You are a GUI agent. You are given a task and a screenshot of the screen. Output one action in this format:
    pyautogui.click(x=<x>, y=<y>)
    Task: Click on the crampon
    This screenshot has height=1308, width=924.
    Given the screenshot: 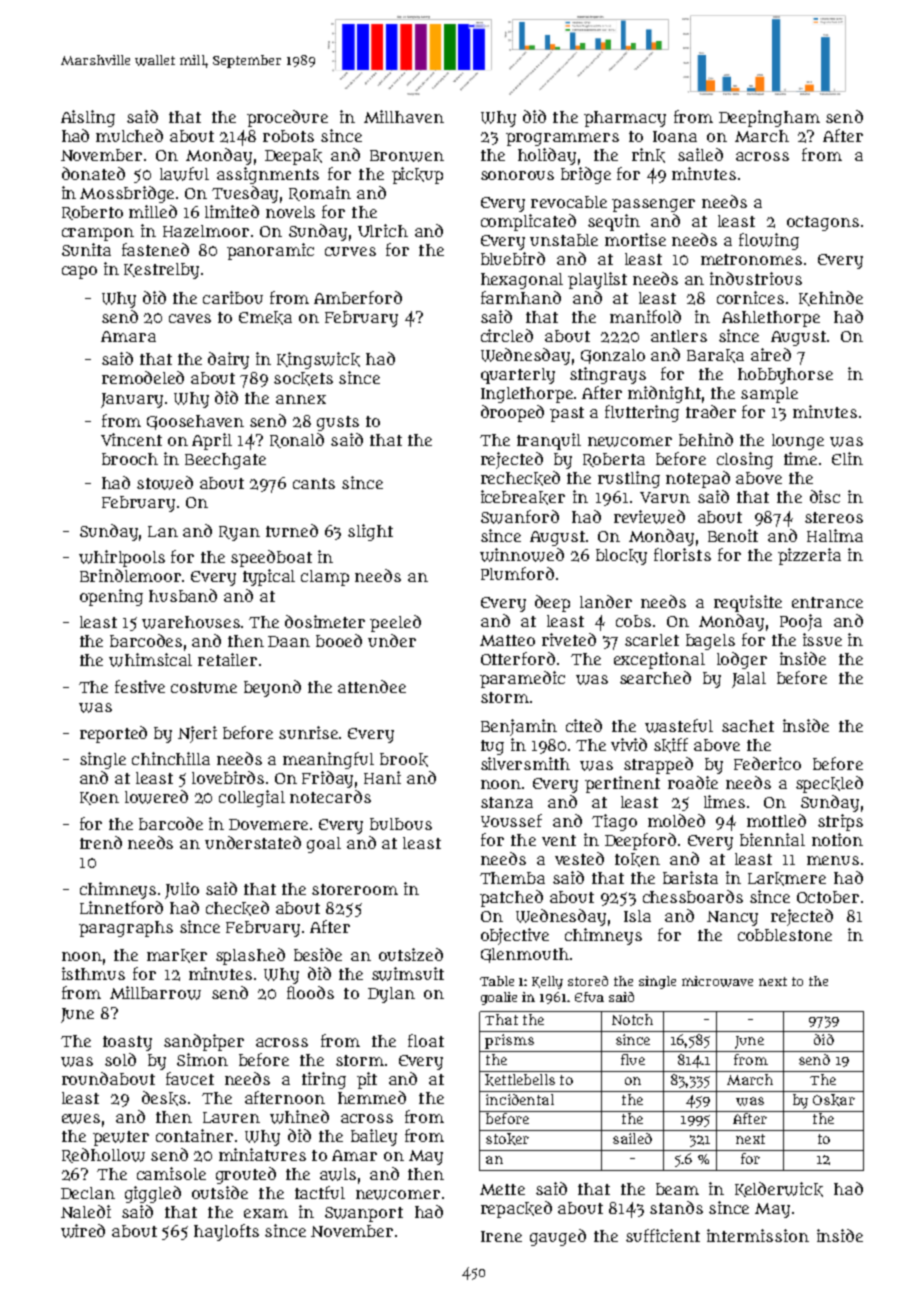 What is the action you would take?
    pyautogui.click(x=98, y=234)
